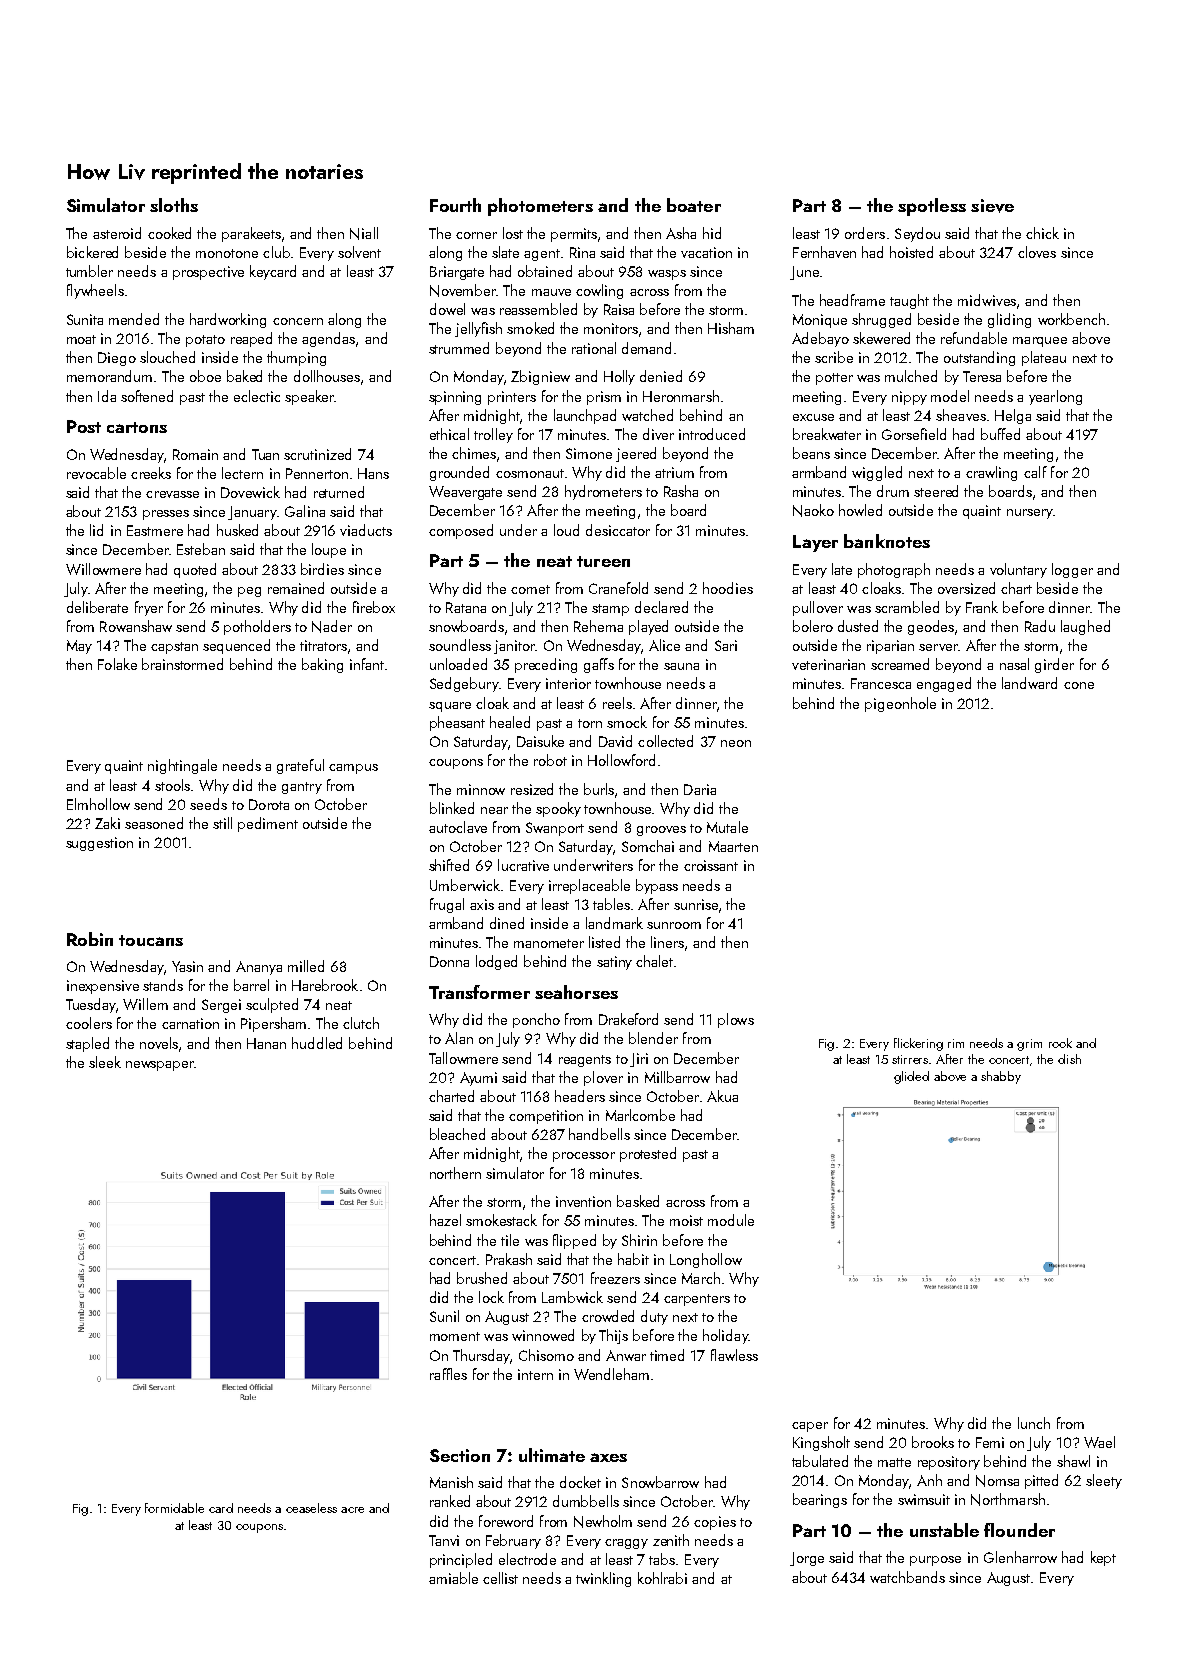 The image size is (1188, 1680). Describe the element at coordinates (728, 588) in the screenshot. I see `hoodies` at that location.
